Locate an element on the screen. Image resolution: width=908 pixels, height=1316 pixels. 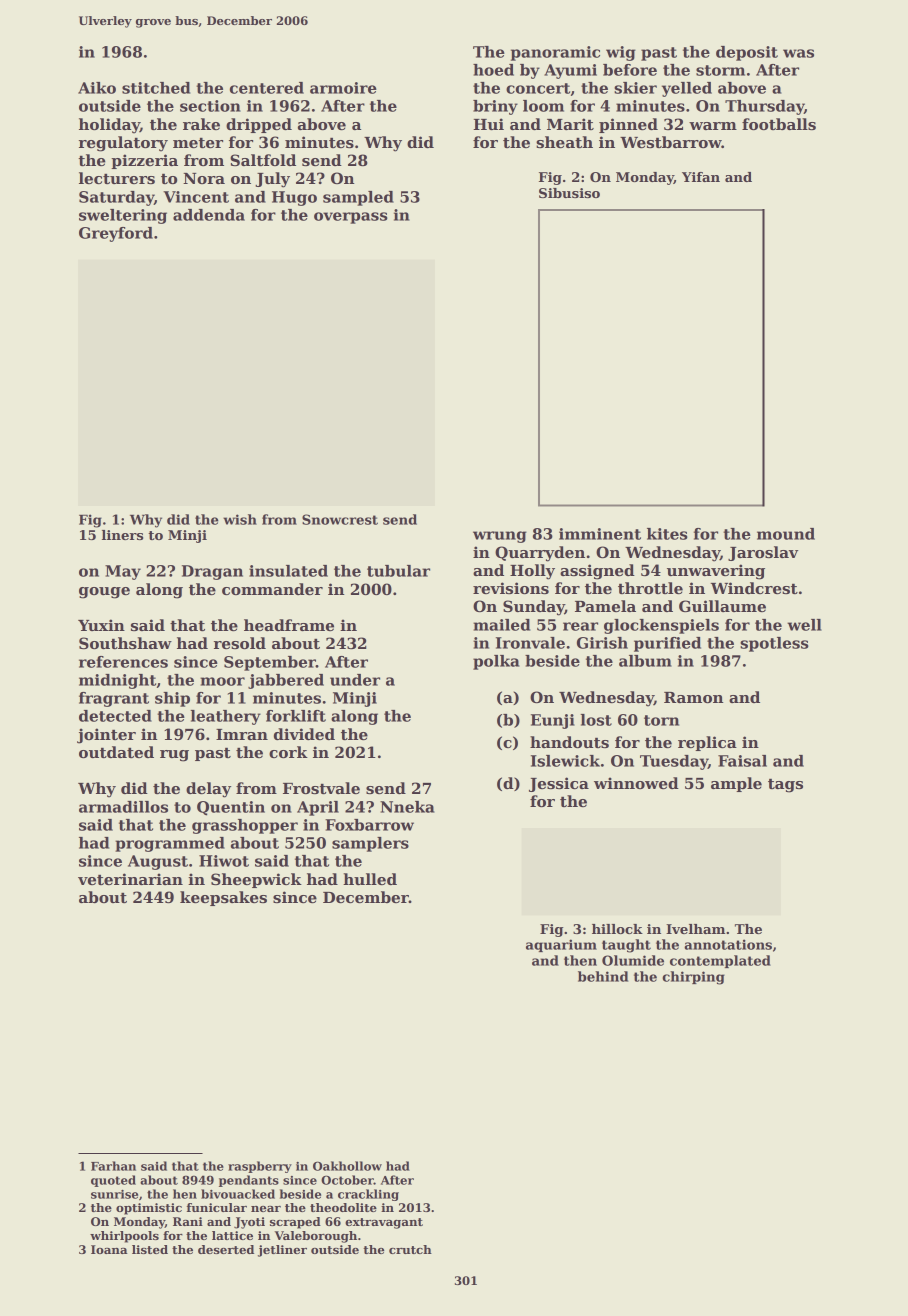
was is located at coordinates (798, 53).
